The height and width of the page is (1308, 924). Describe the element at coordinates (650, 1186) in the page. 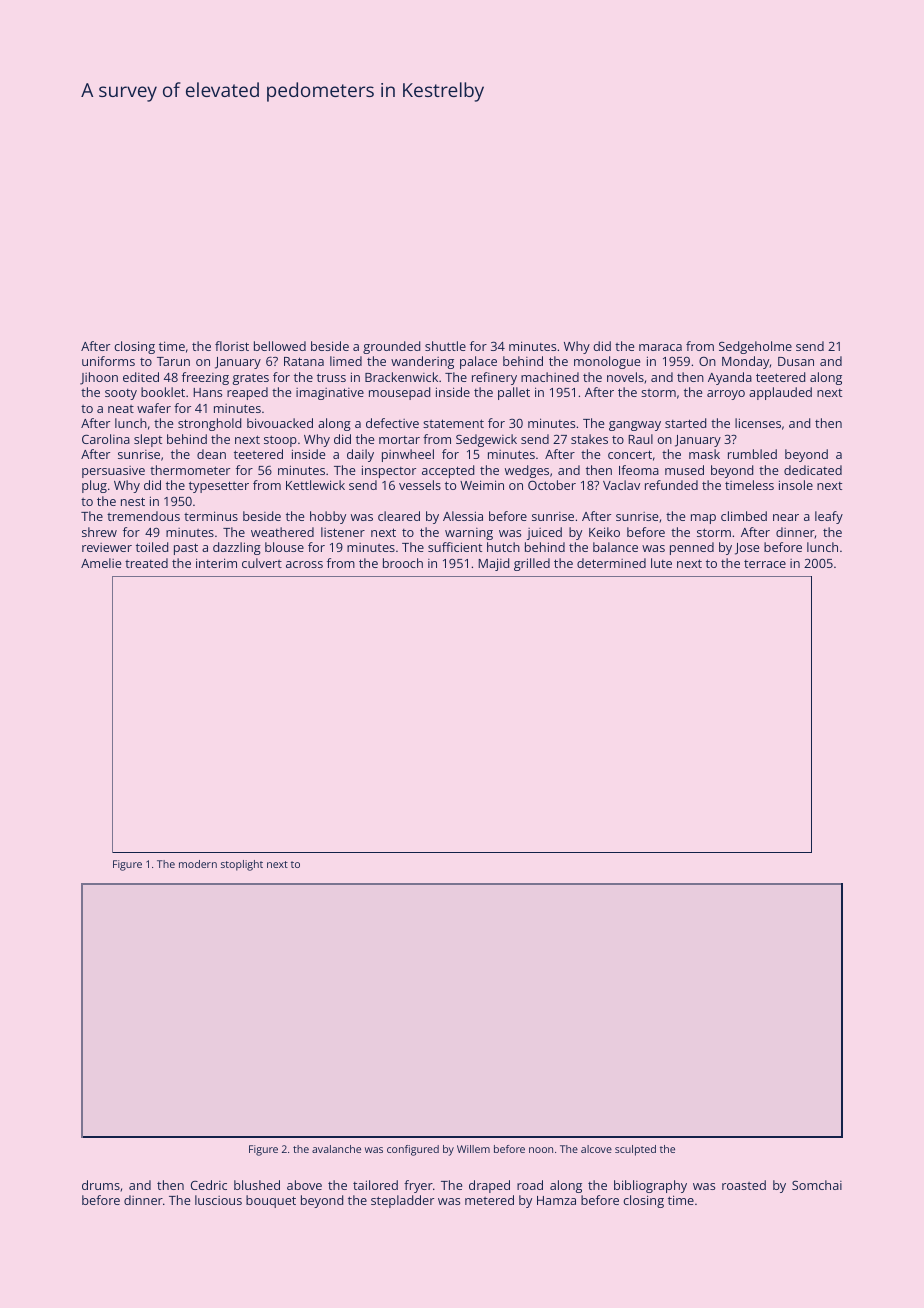

I see `bibliography` at that location.
